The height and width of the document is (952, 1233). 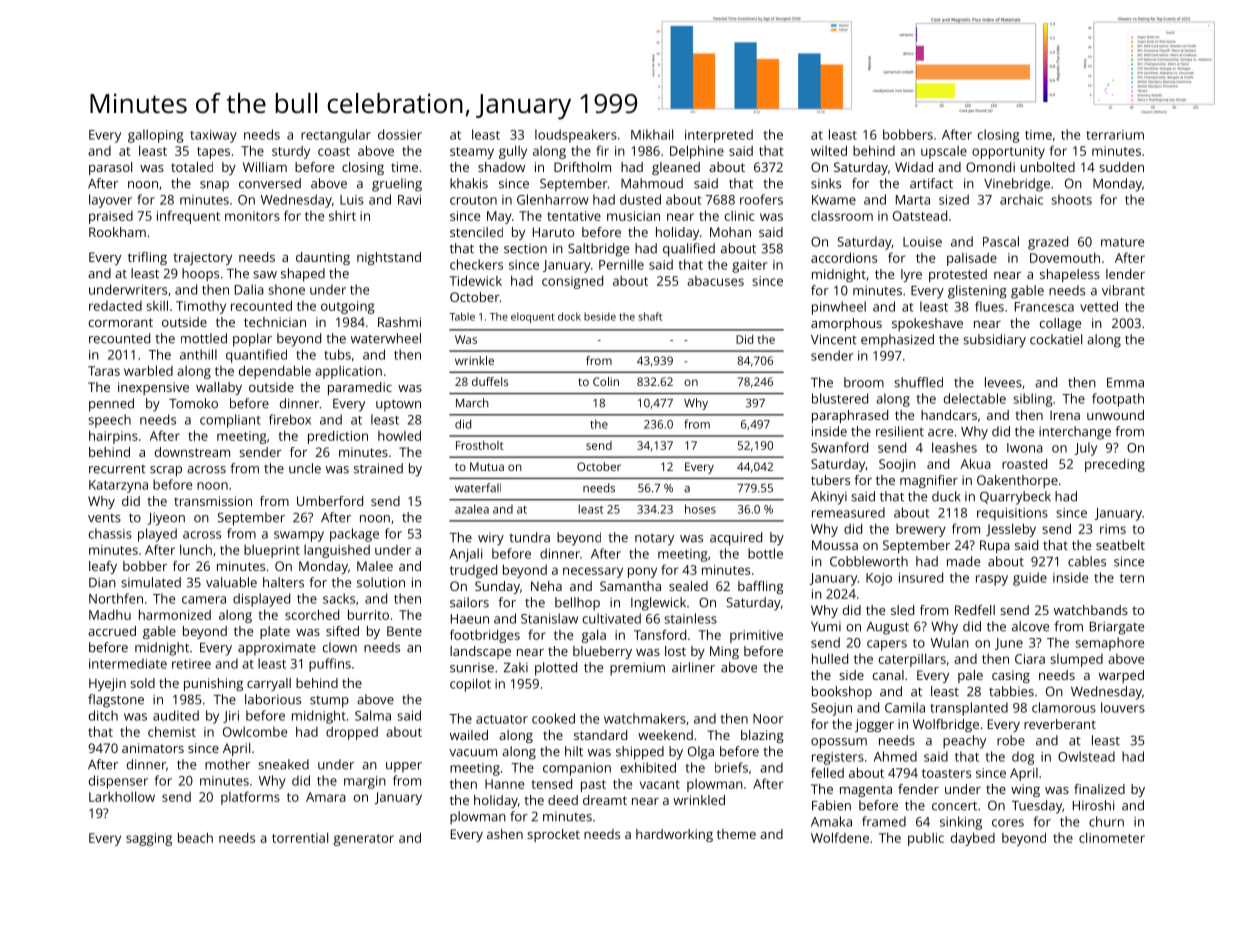 I want to click on Iwona, so click(x=1025, y=448).
